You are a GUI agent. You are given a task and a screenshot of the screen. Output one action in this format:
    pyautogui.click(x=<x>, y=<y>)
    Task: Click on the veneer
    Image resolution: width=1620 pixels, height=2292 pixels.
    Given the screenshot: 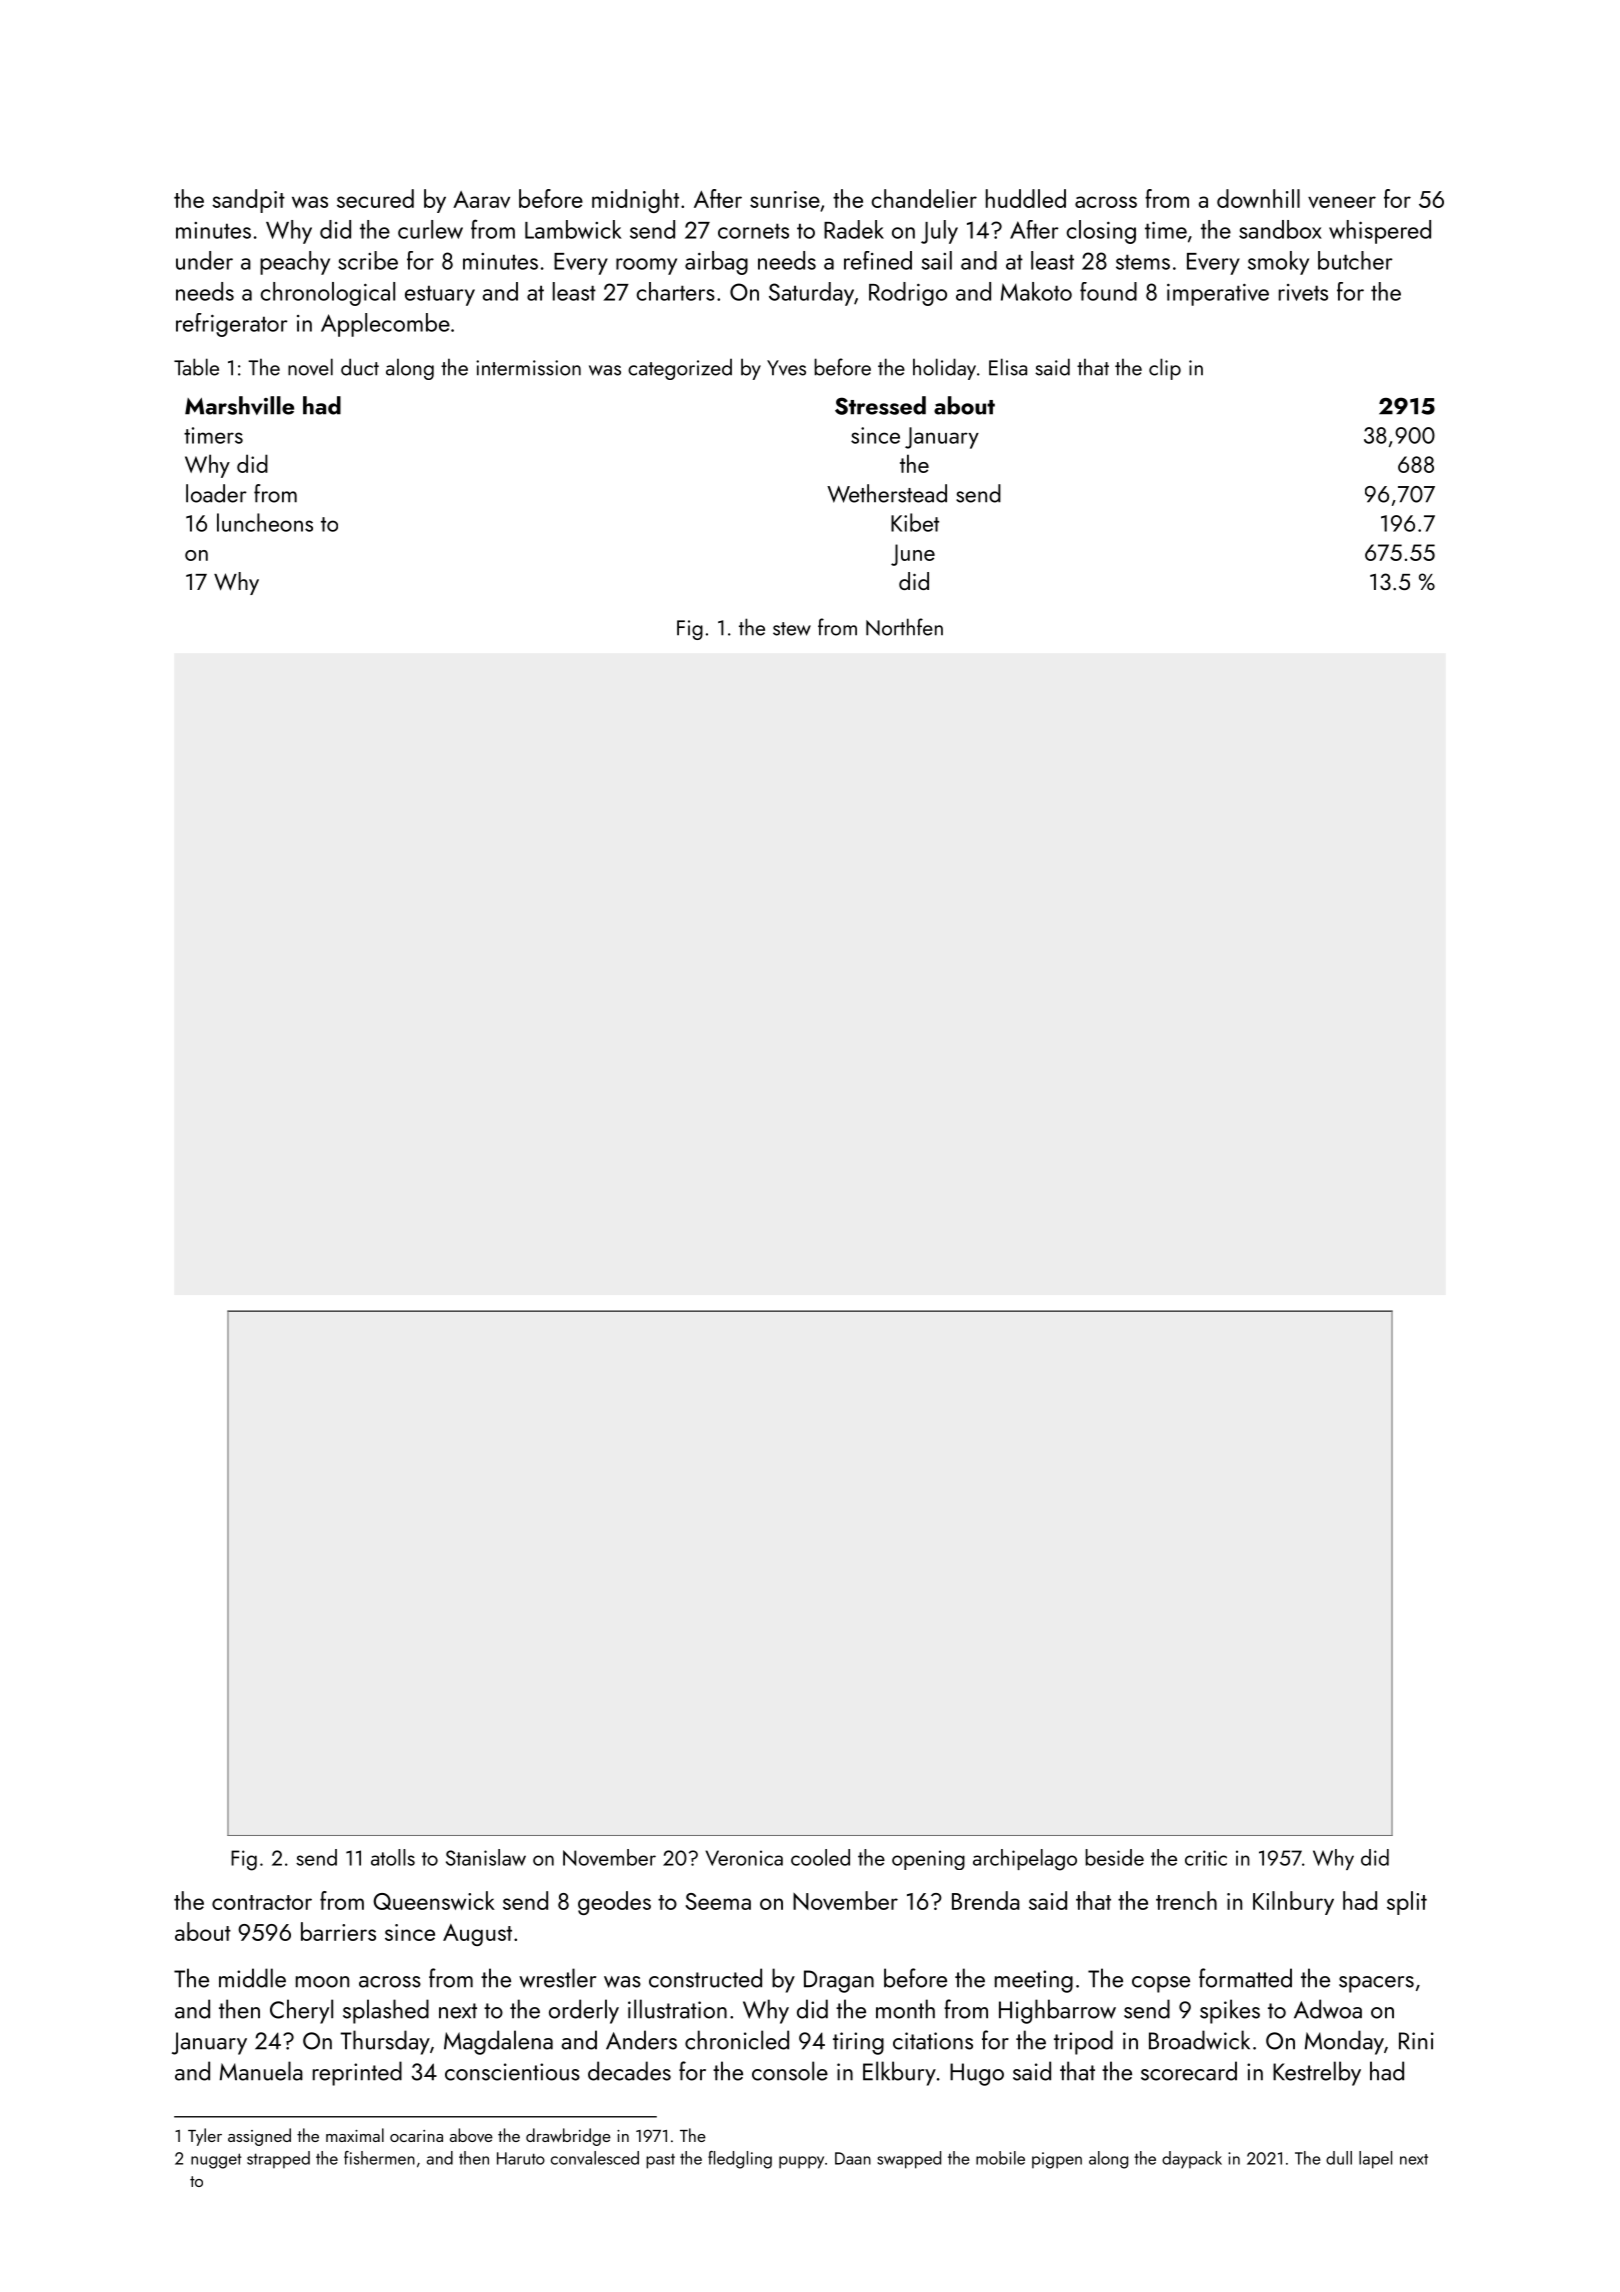 What is the action you would take?
    pyautogui.click(x=1342, y=202)
